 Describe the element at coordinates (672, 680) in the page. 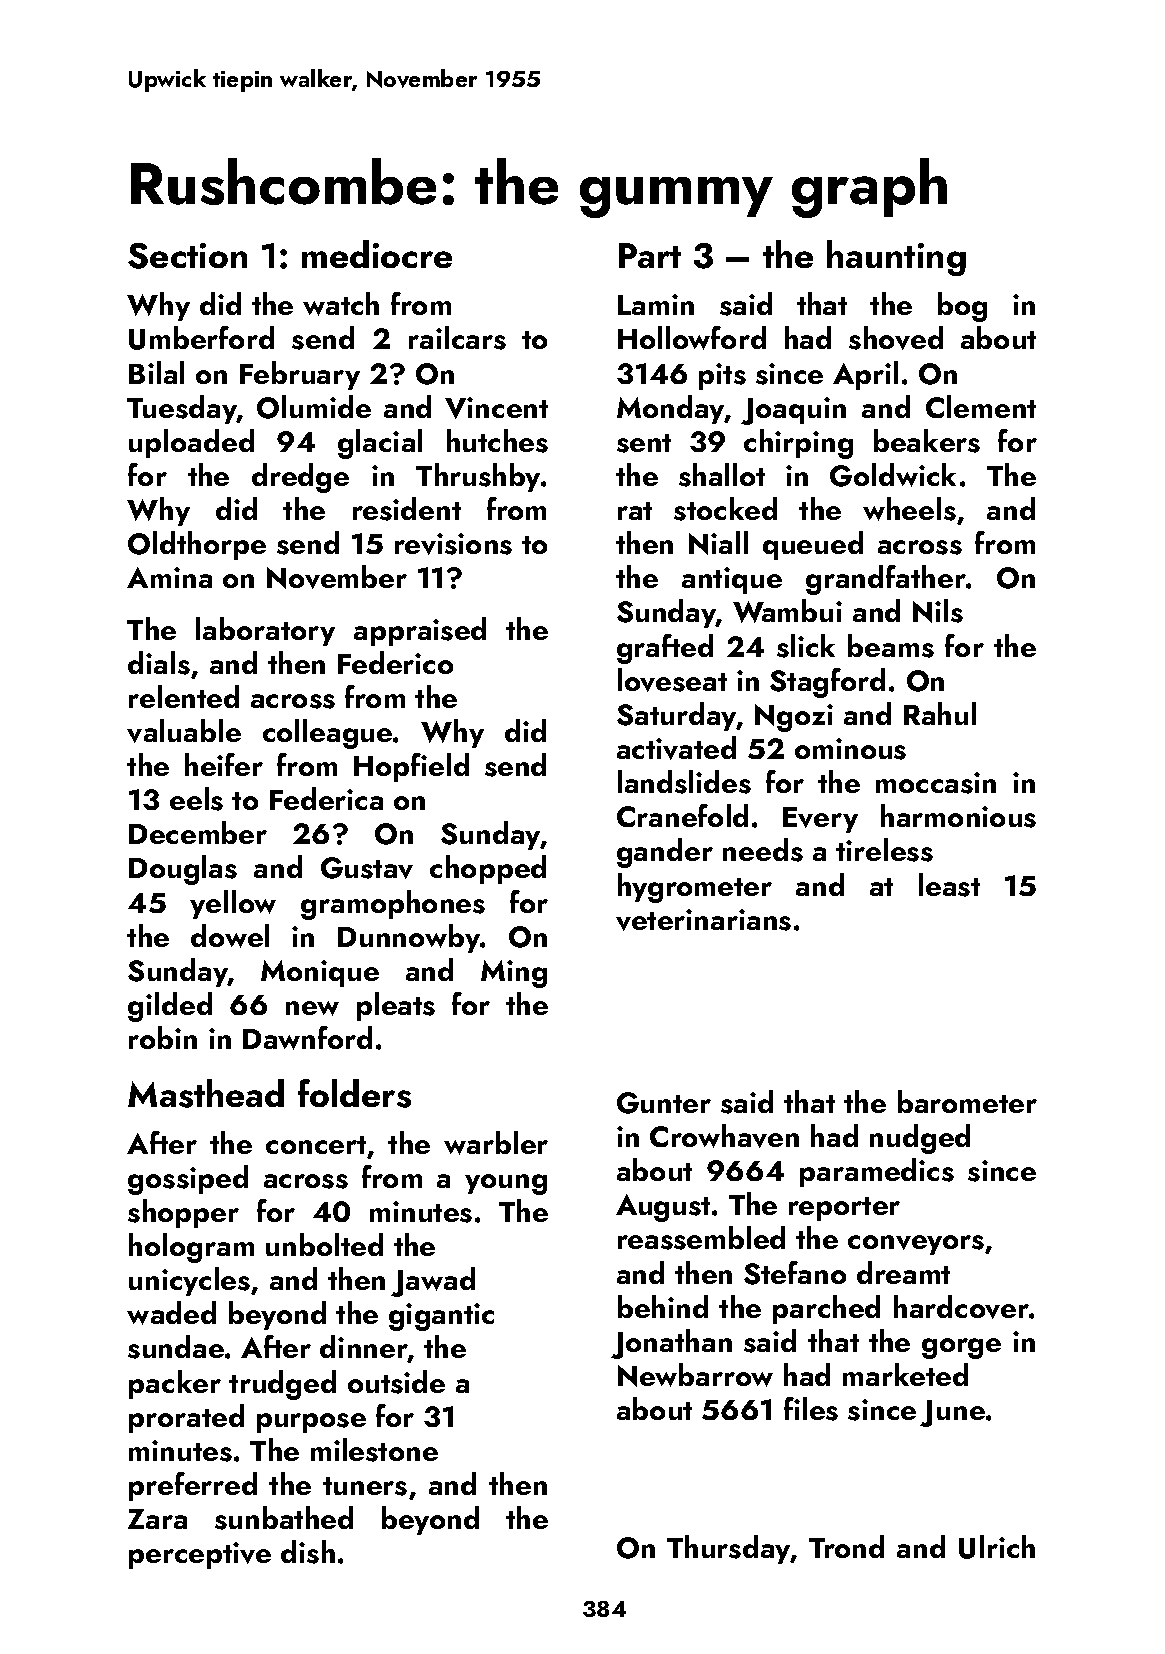

I see `loveseat` at that location.
